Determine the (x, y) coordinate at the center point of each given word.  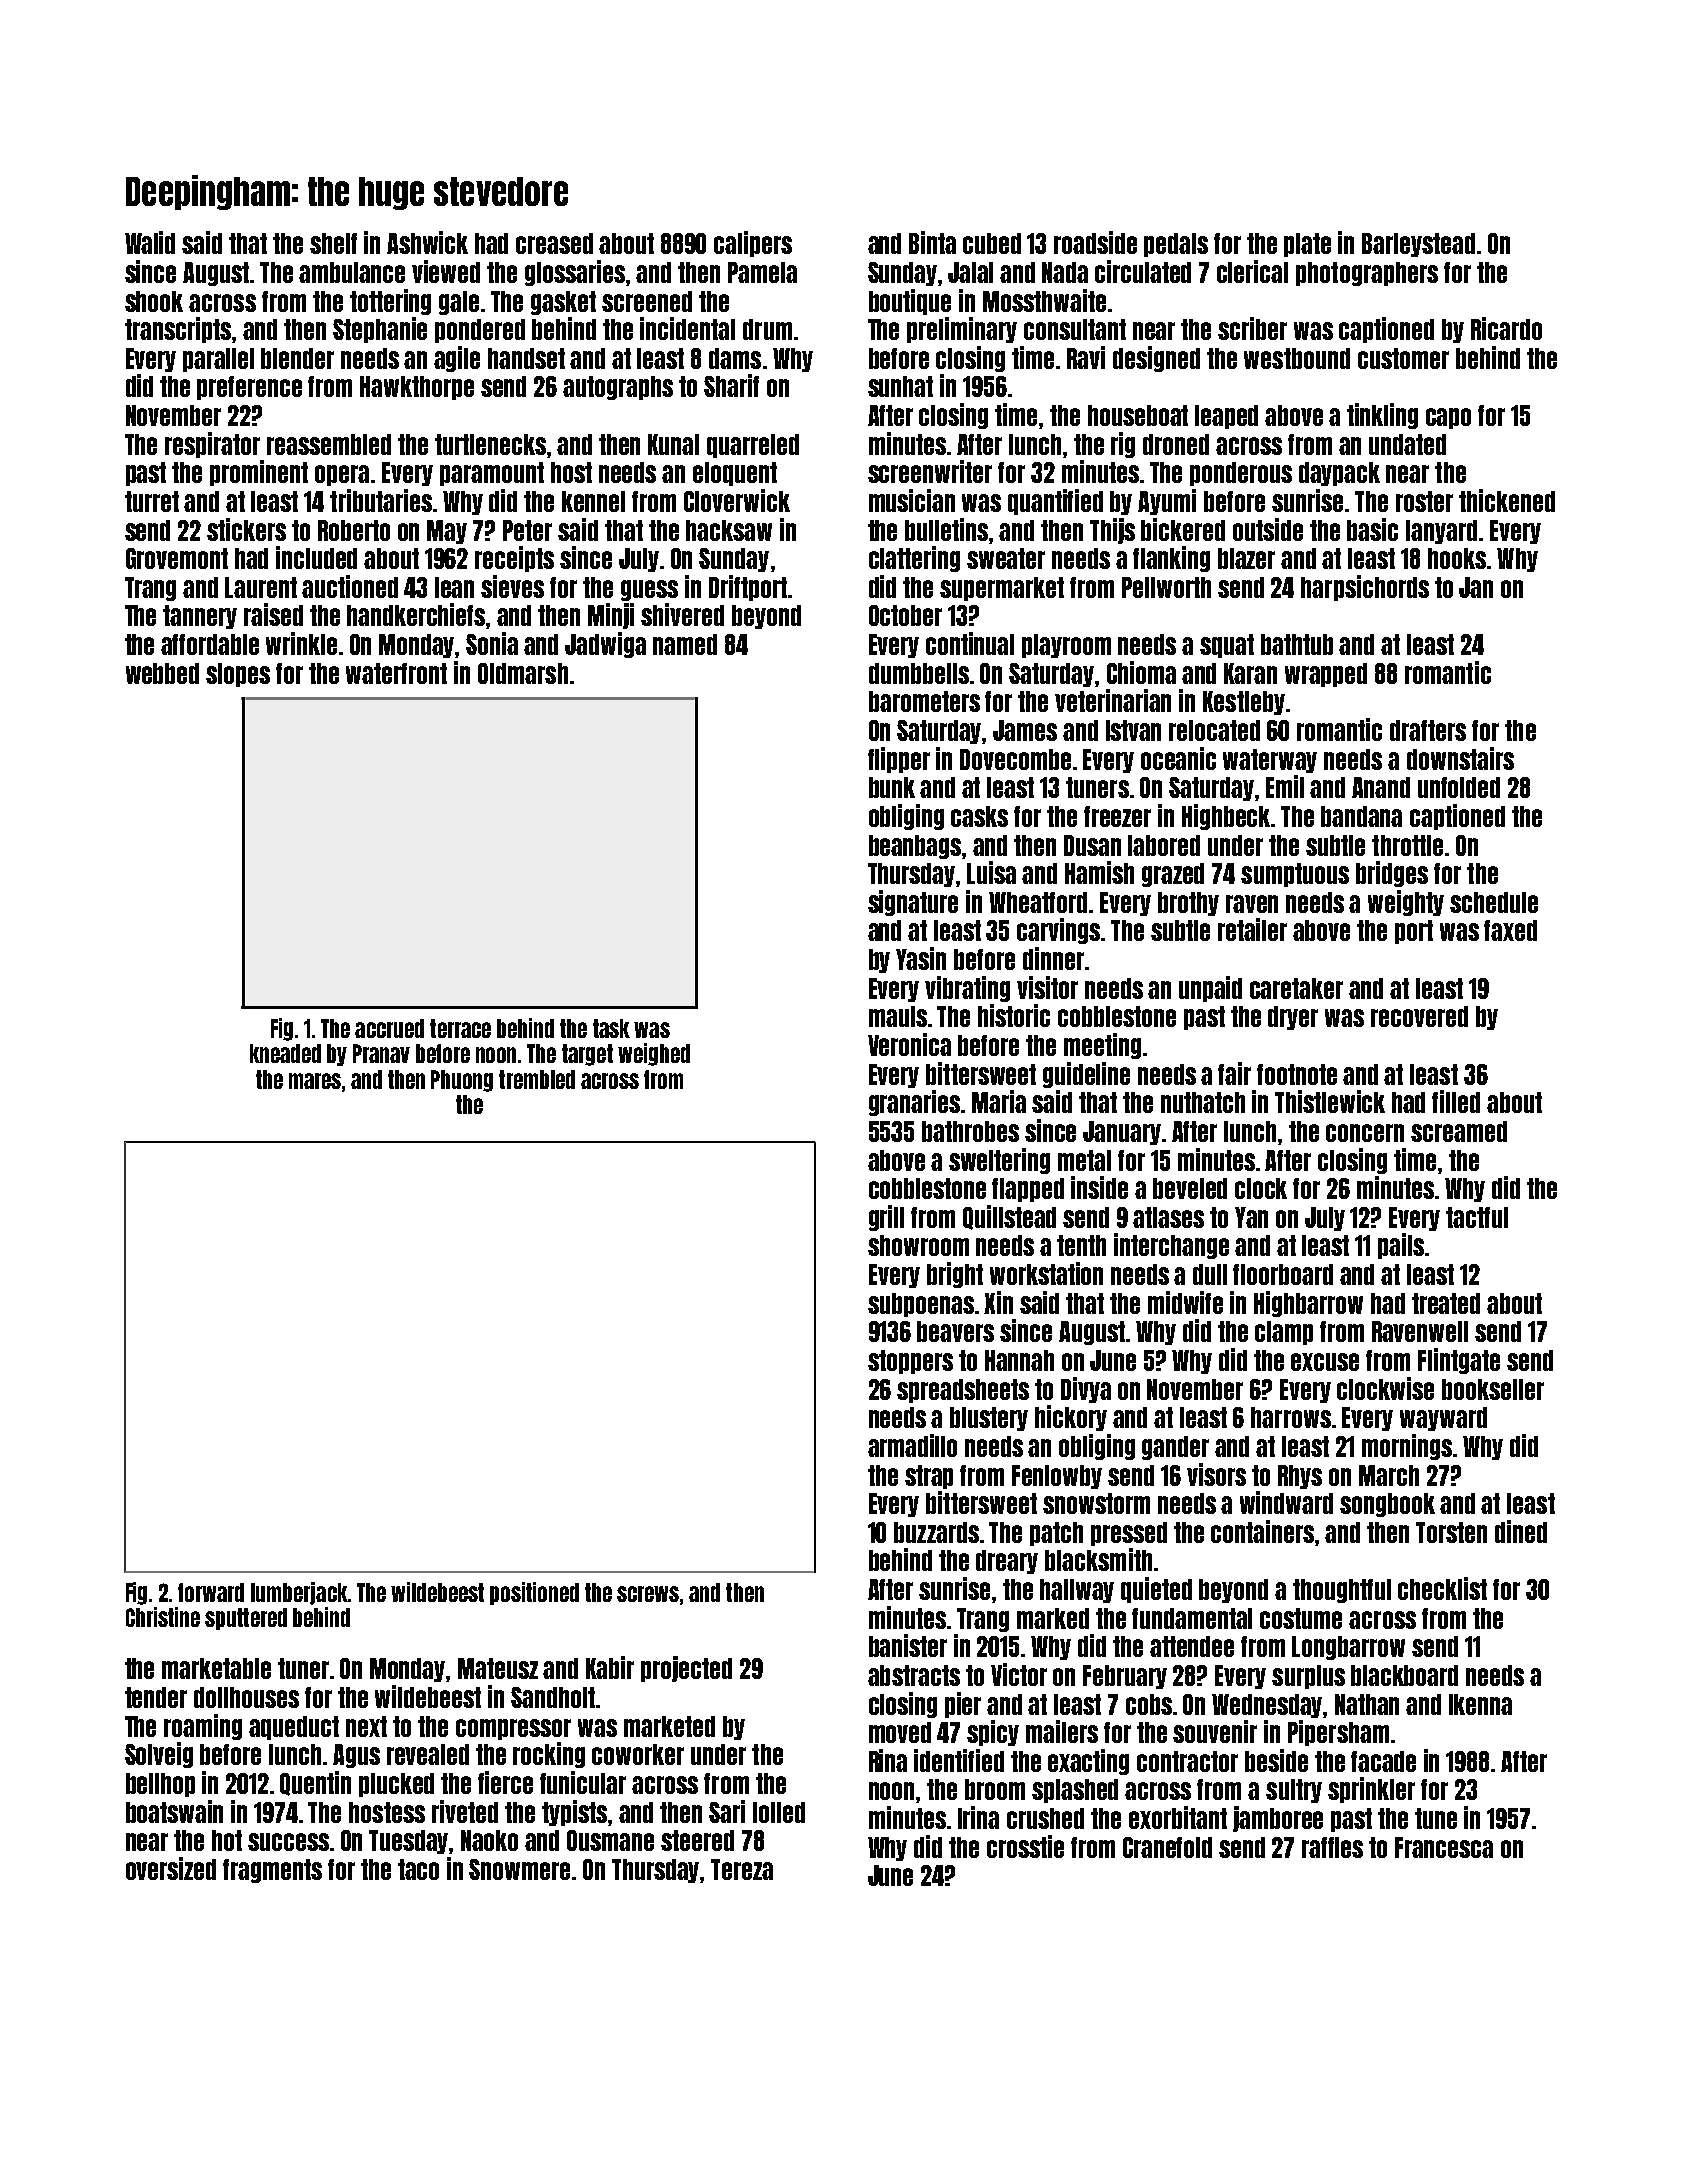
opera (342, 475)
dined (1521, 1531)
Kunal (673, 444)
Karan (1250, 673)
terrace (460, 1028)
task (611, 1028)
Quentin (315, 1783)
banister (908, 1645)
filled (1456, 1101)
